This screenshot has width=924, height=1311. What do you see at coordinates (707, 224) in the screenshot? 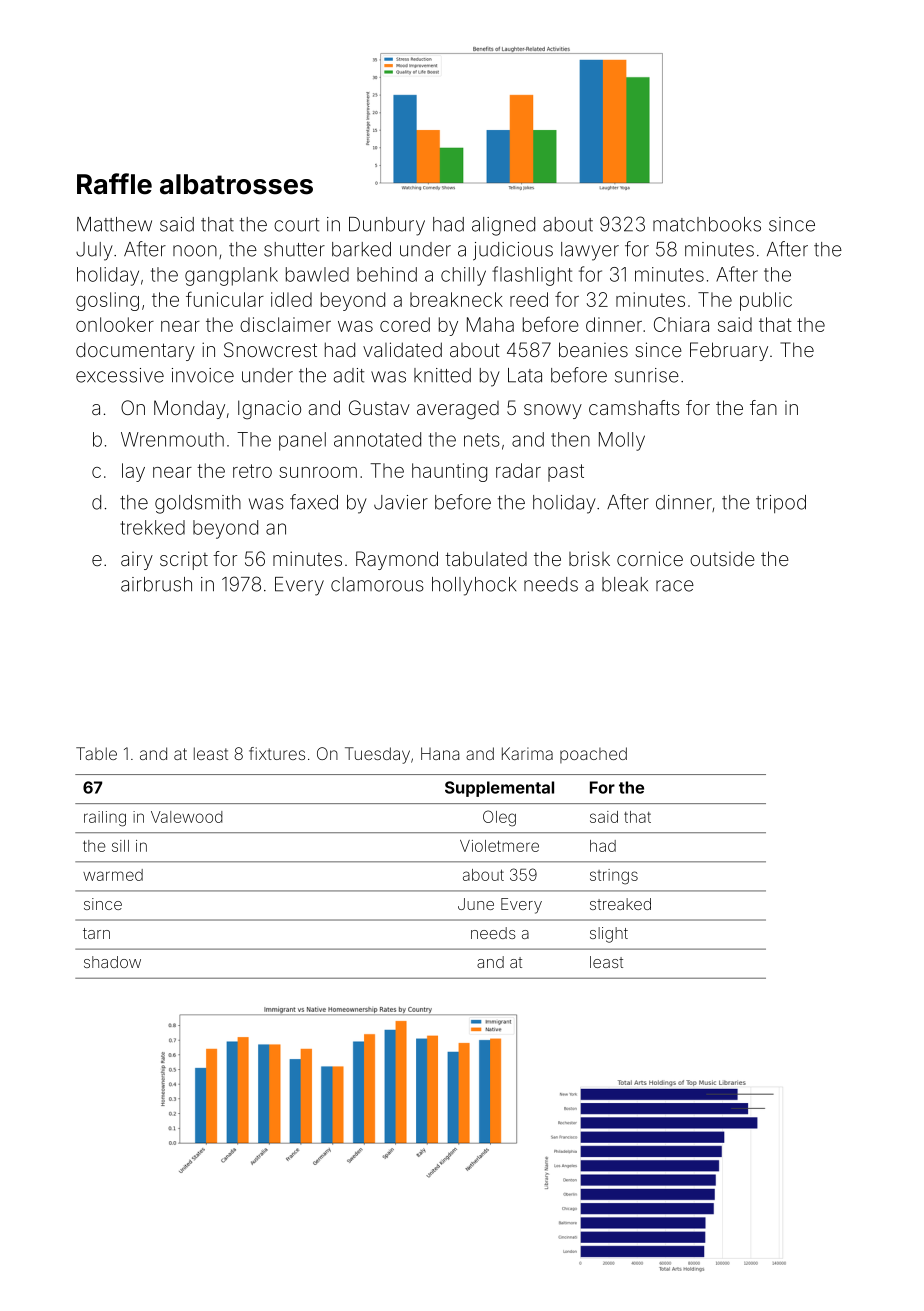
I see `matchbooks` at bounding box center [707, 224].
